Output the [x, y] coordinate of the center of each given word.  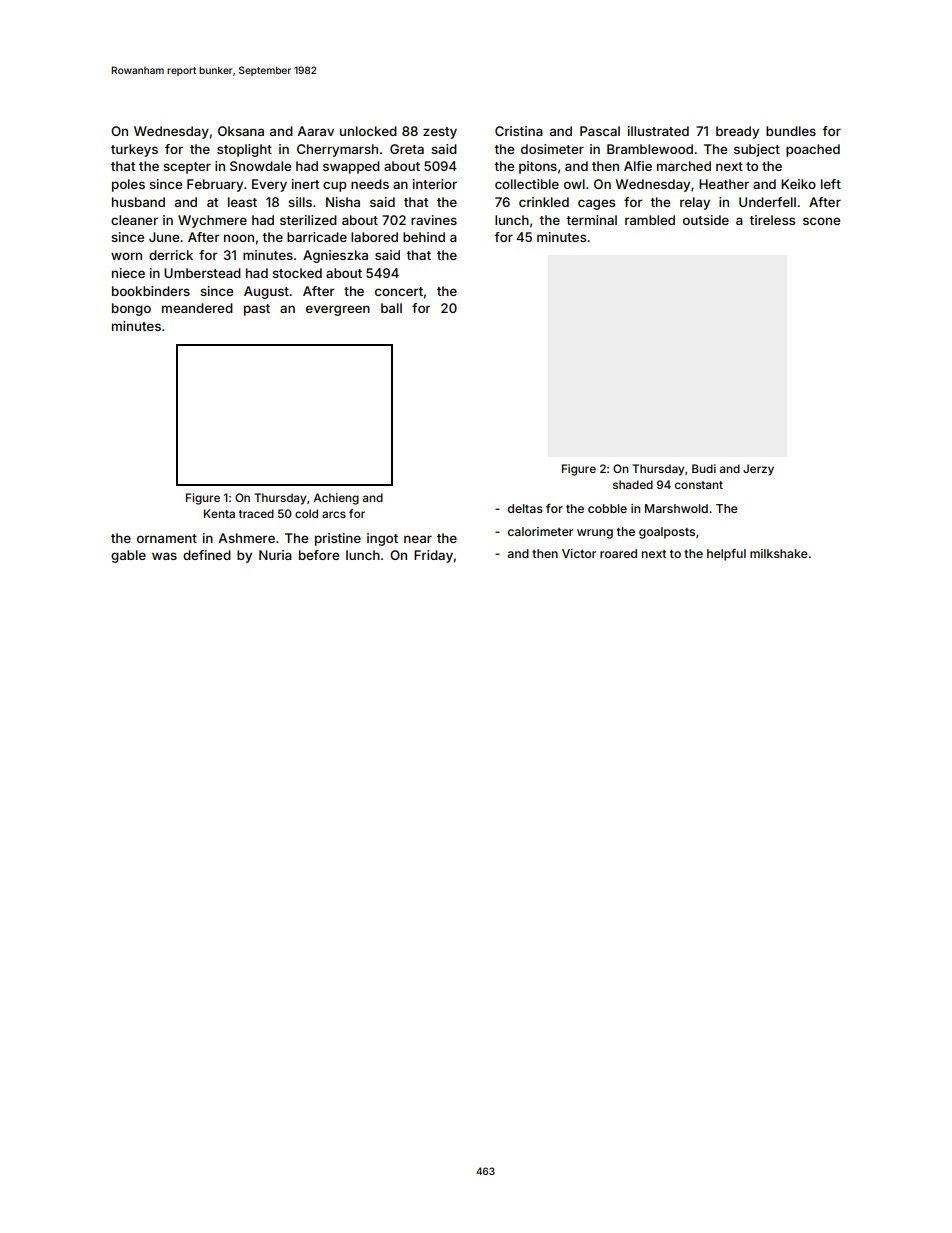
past [257, 310]
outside [706, 220]
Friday [433, 556]
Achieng [336, 499]
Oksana [241, 131]
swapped [351, 167]
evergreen [338, 310]
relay [695, 203]
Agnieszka [335, 256]
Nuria [275, 555]
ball [391, 308]
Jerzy [758, 470]
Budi [704, 468]
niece [128, 273]
